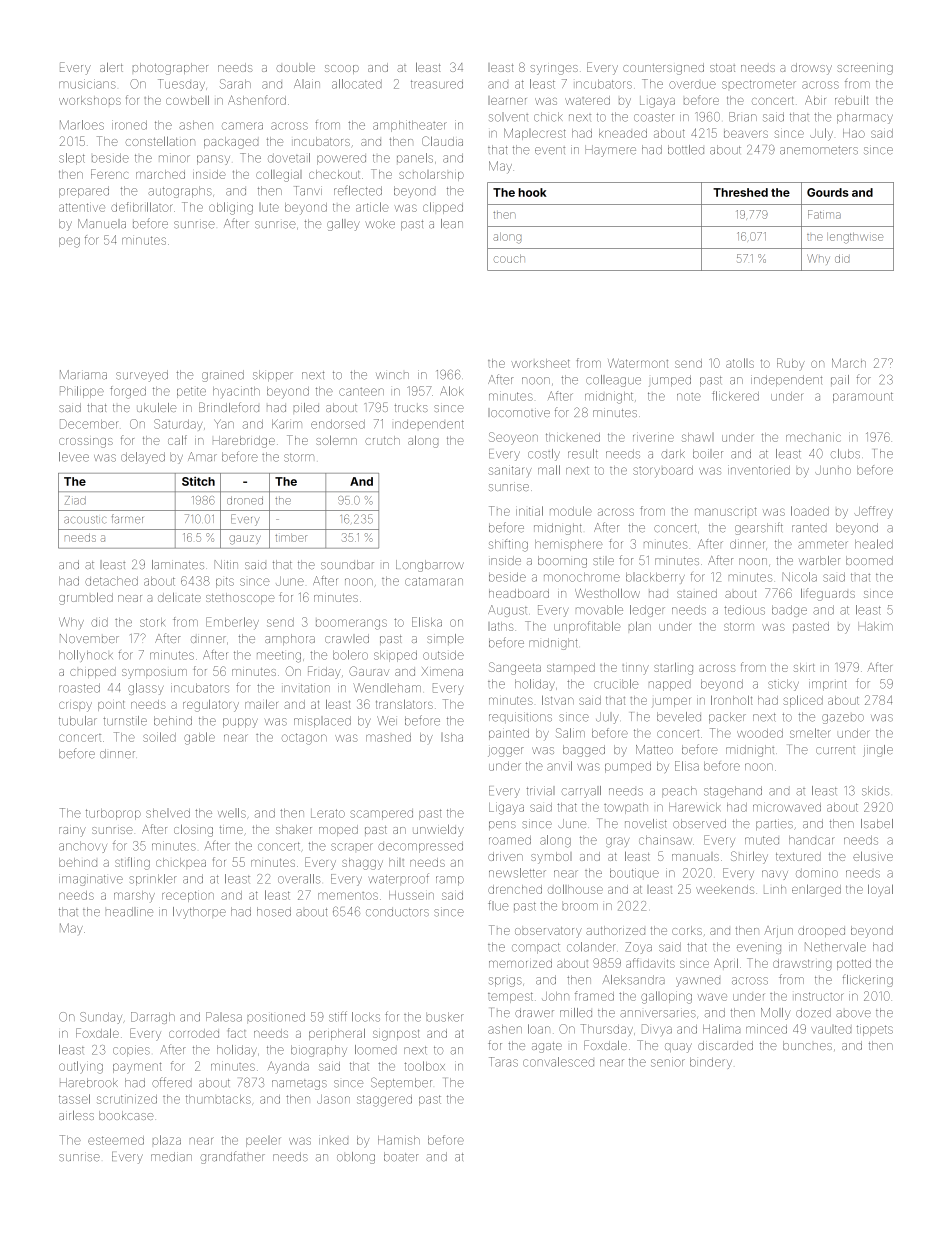  I want to click on peeler, so click(263, 1141).
